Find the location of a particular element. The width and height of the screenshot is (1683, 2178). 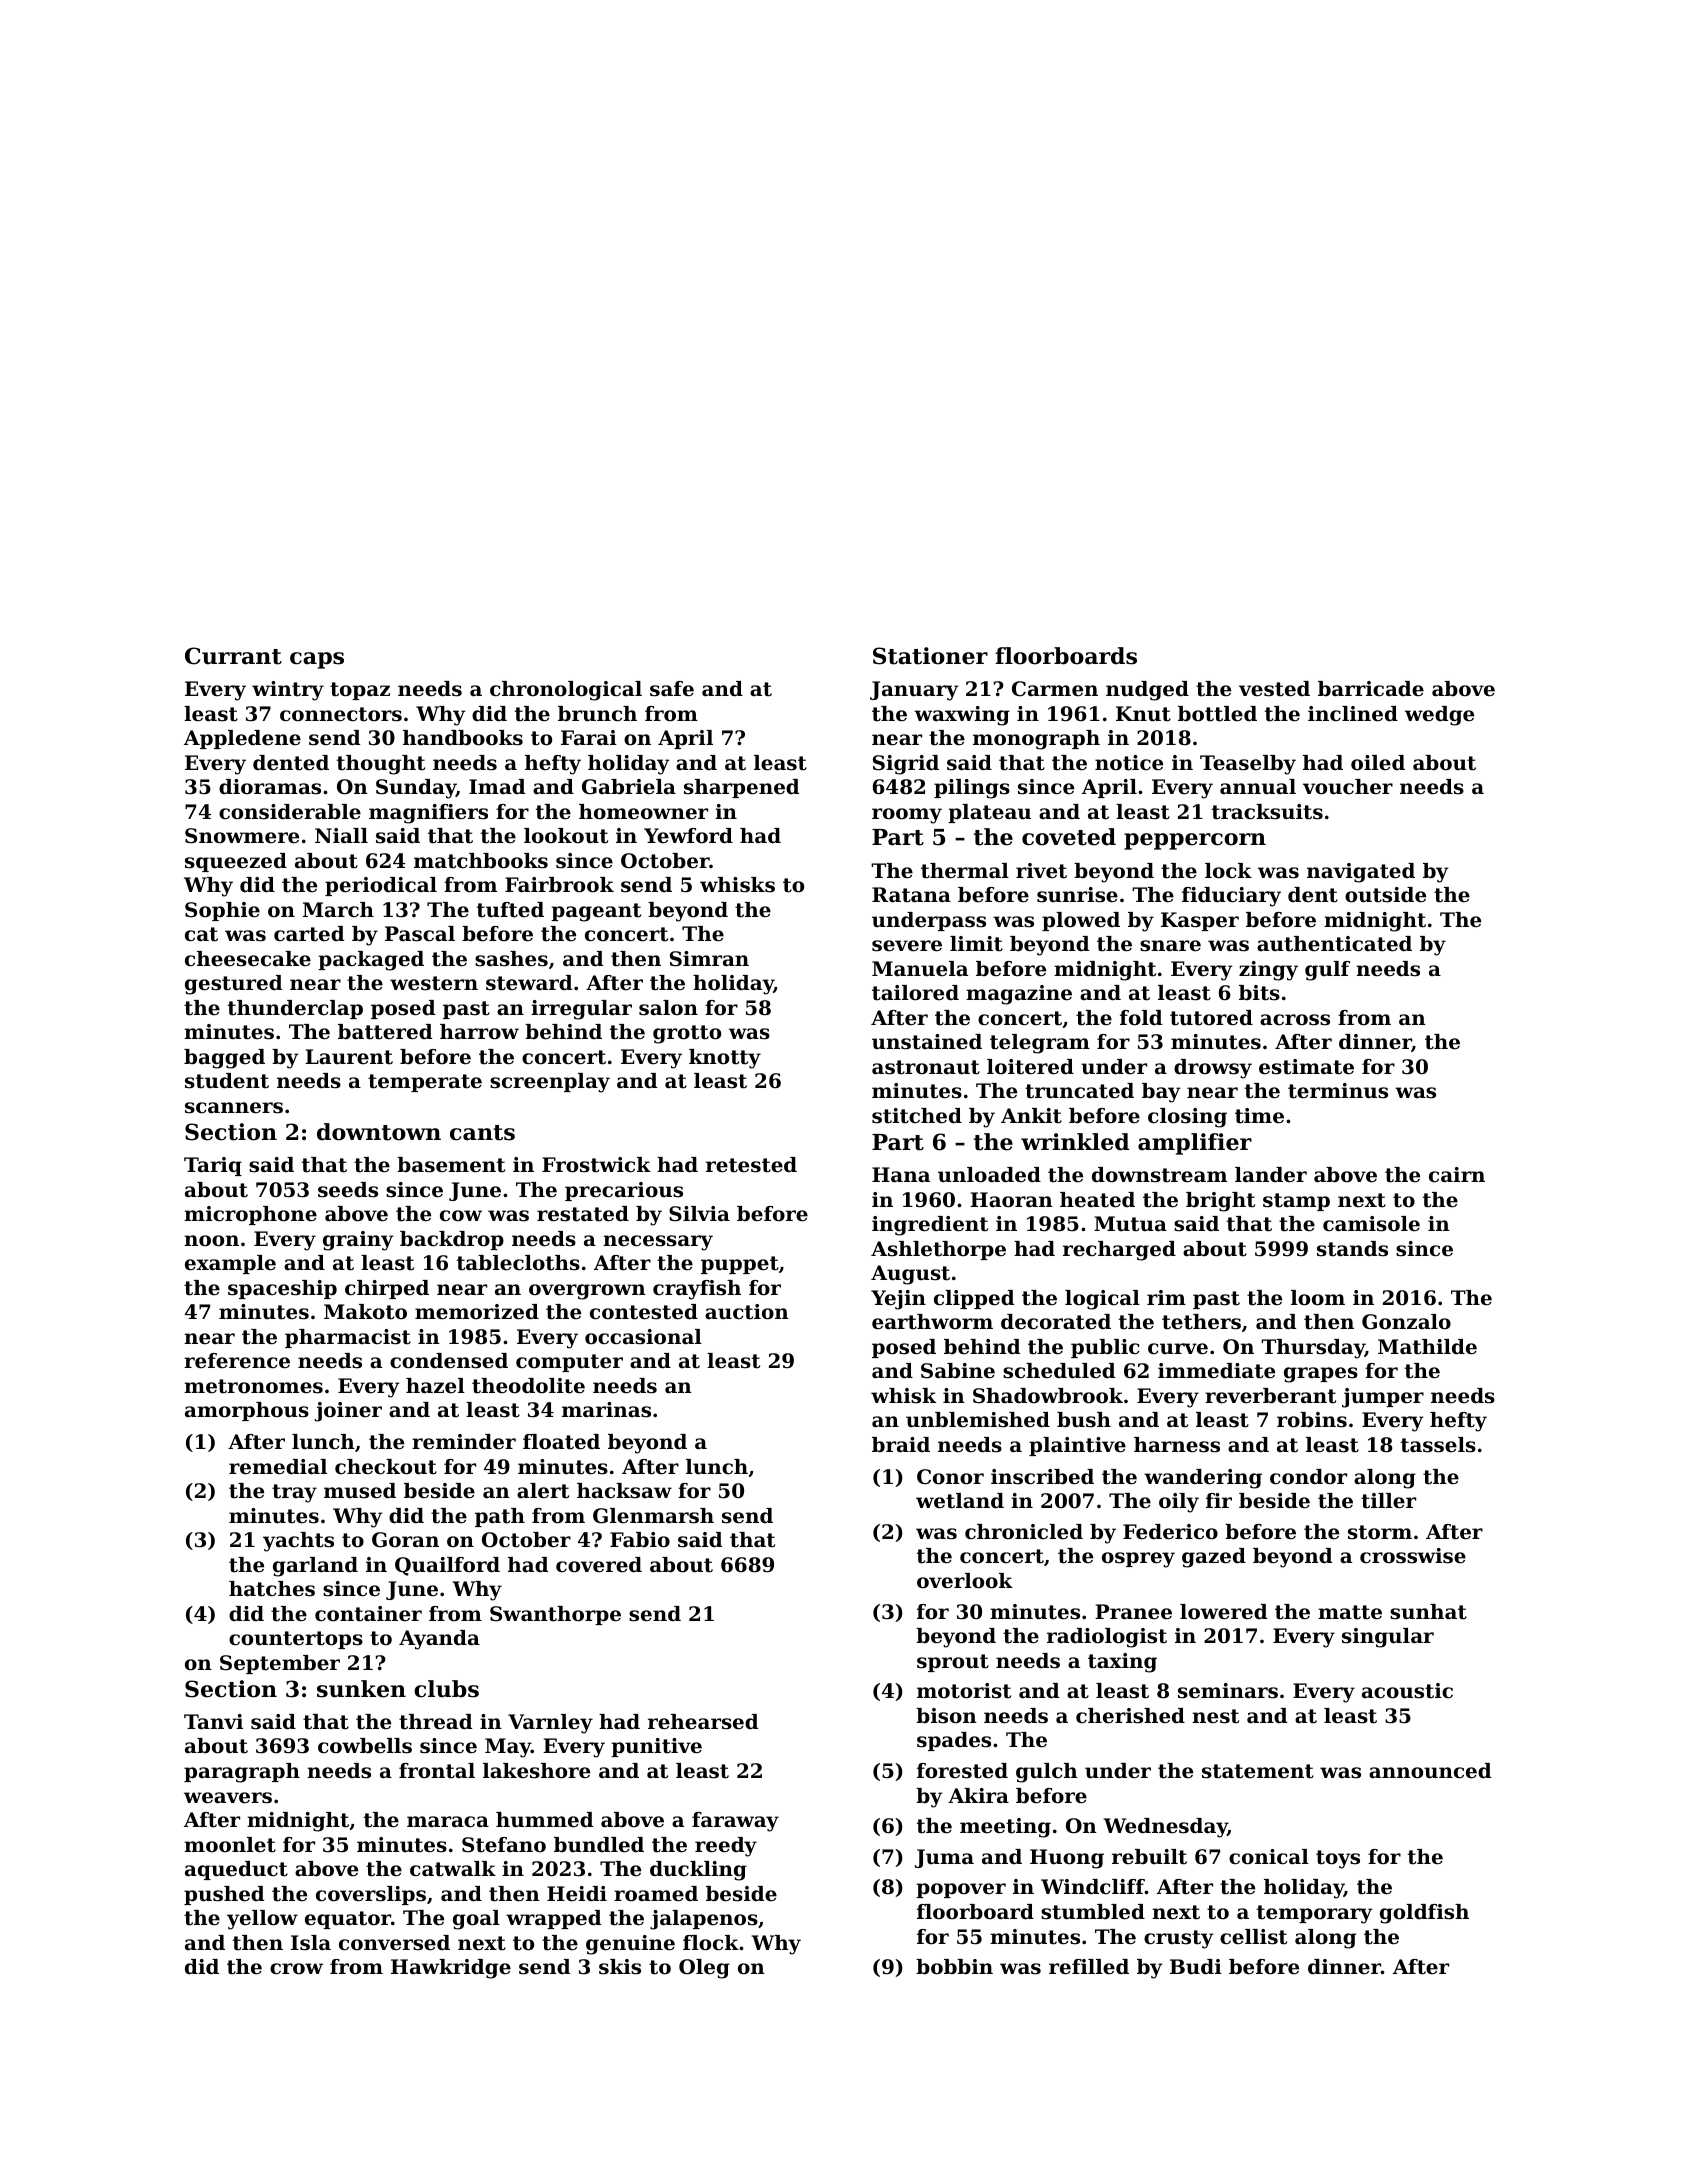

grainy is located at coordinates (358, 1241).
